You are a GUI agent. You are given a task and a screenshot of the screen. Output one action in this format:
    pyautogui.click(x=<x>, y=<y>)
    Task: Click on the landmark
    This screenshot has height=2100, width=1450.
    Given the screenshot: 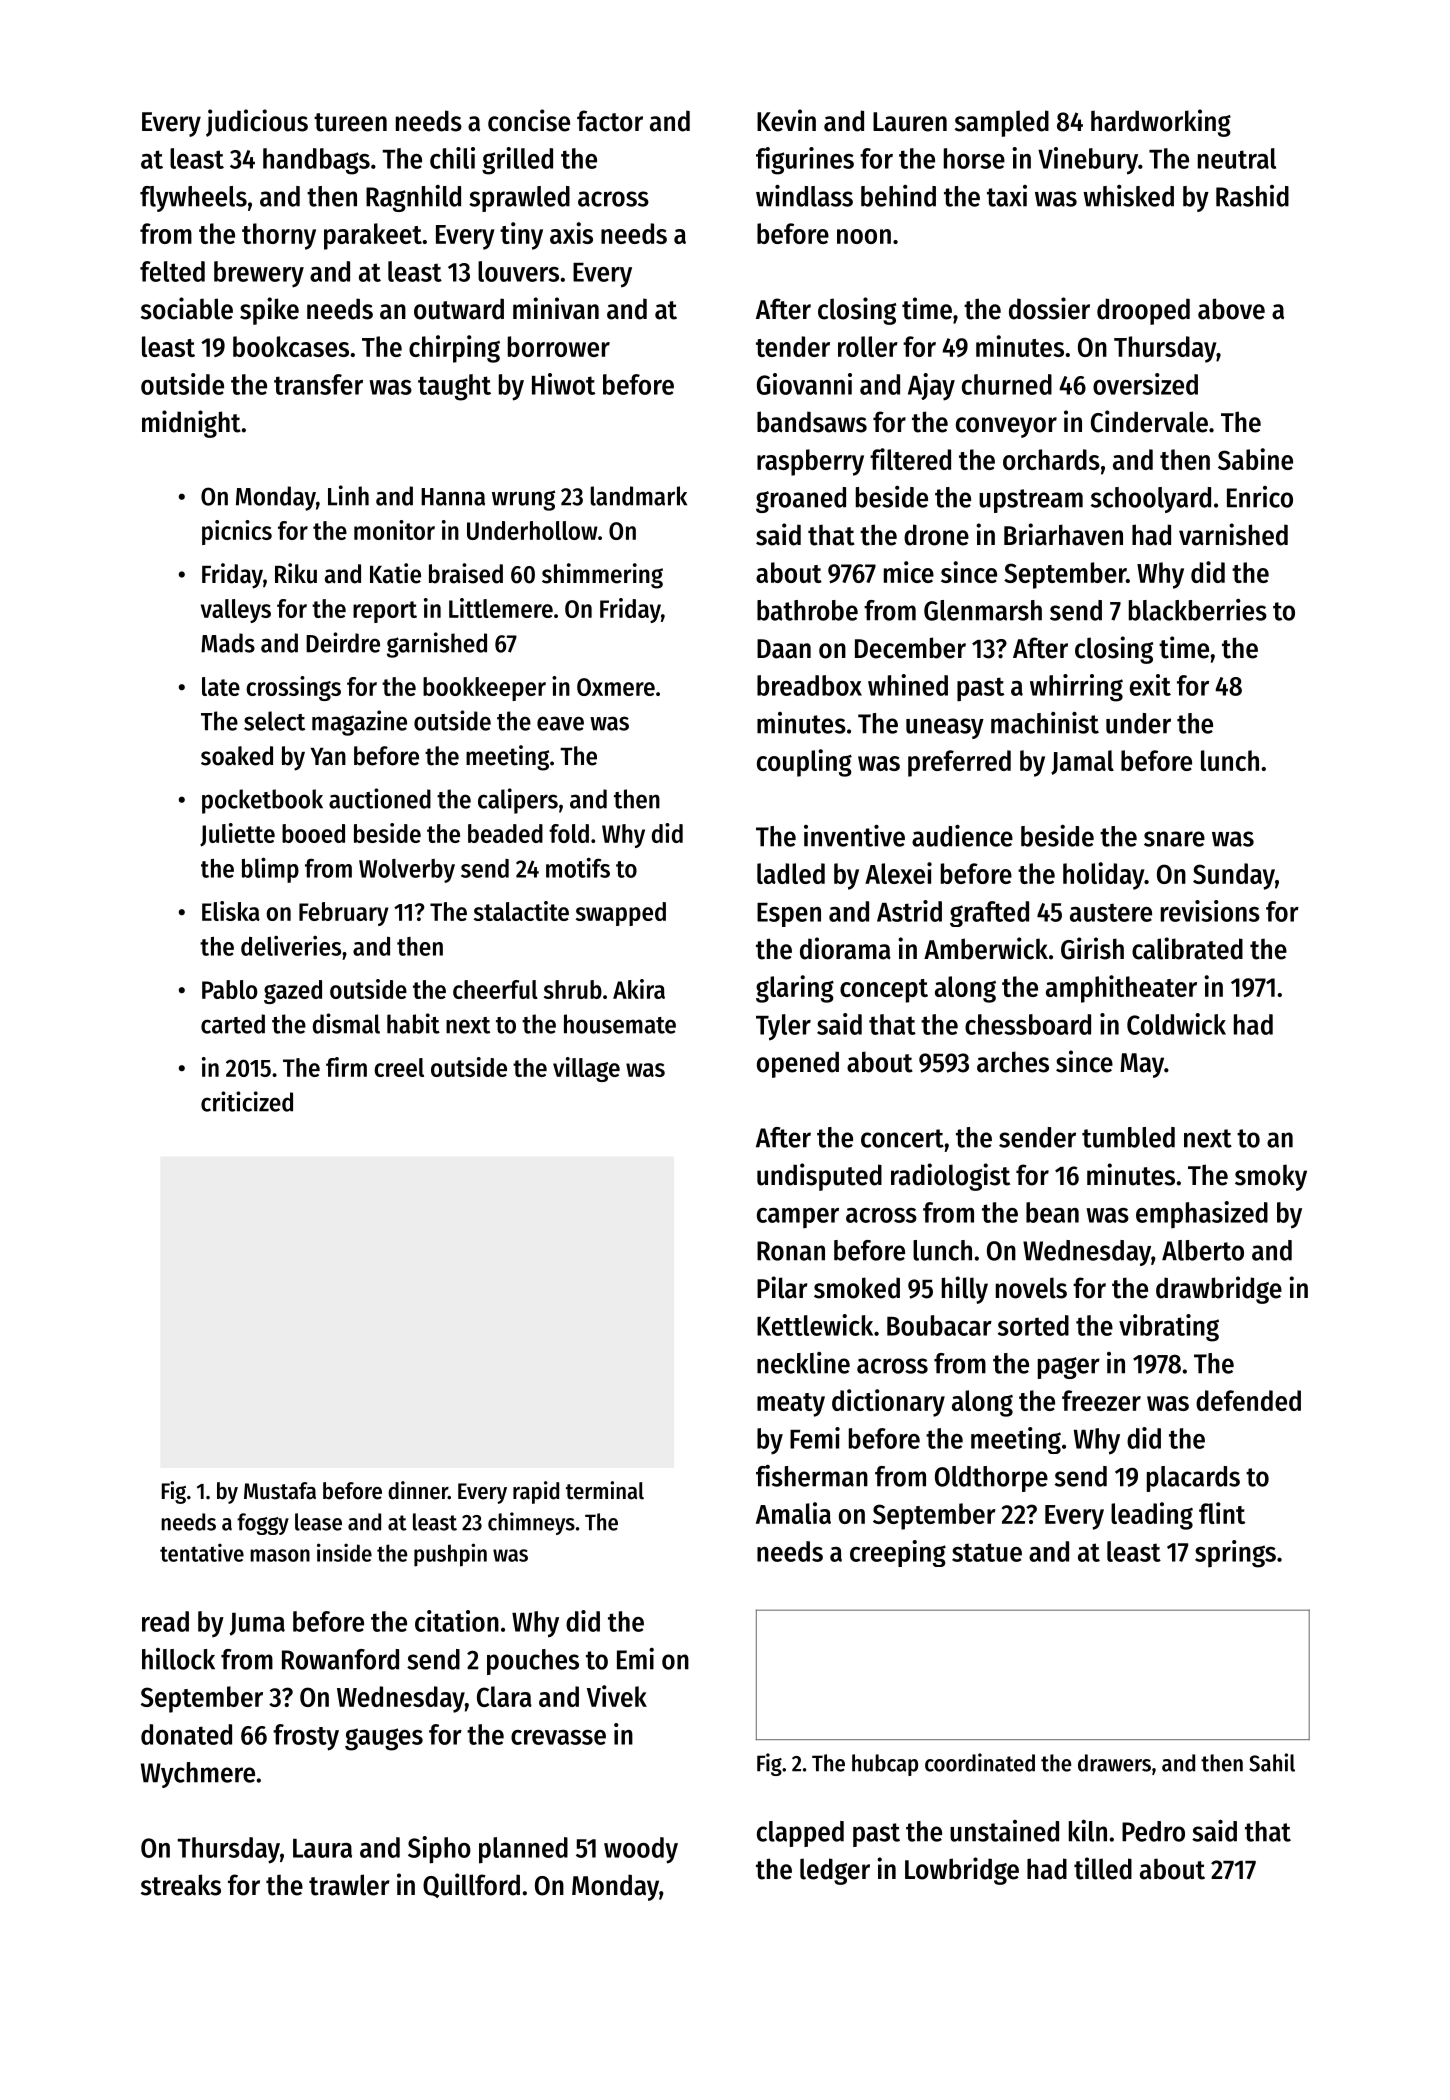 What is the action you would take?
    pyautogui.click(x=639, y=496)
